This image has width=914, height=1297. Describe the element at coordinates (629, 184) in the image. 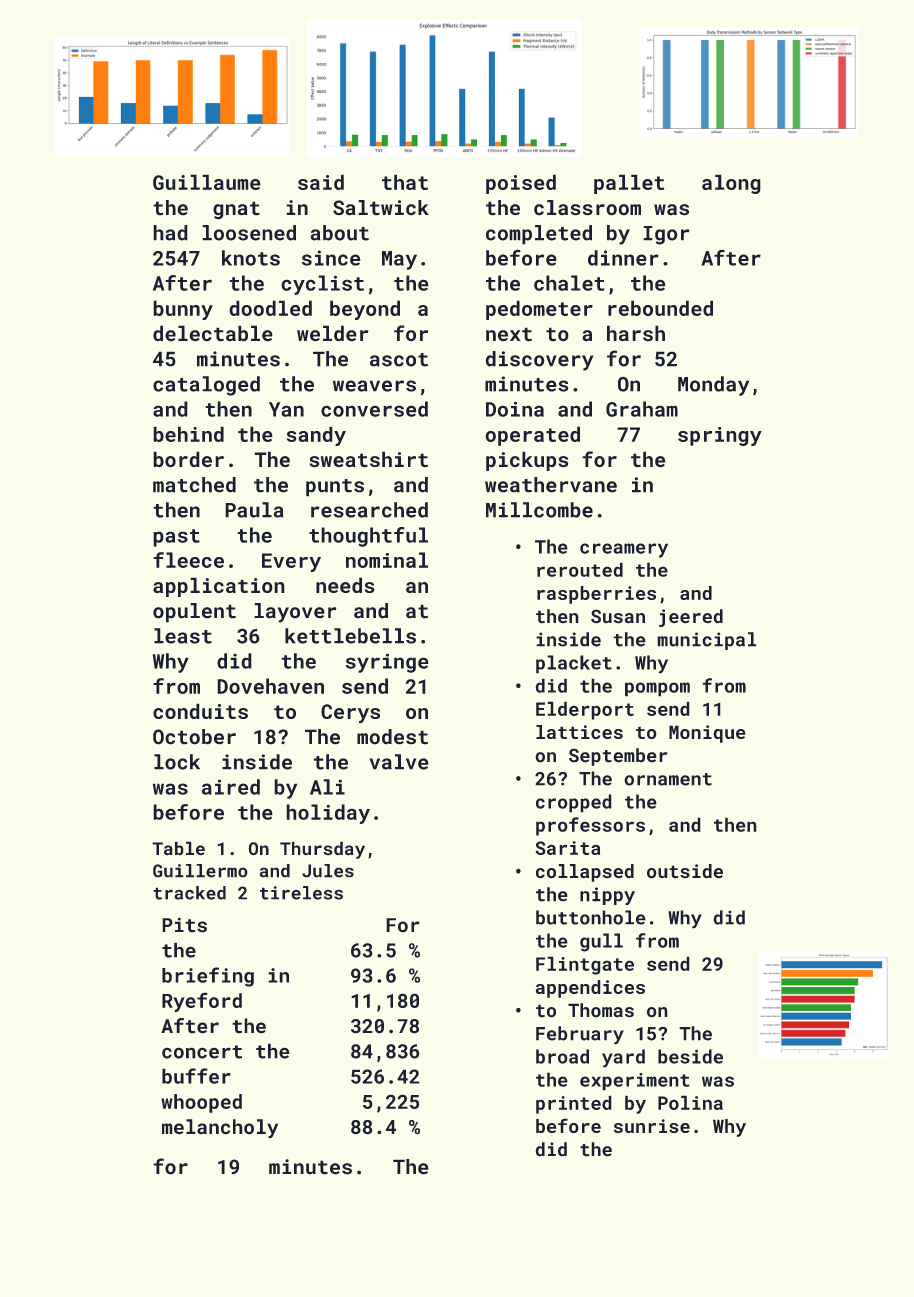

I see `pallet` at that location.
